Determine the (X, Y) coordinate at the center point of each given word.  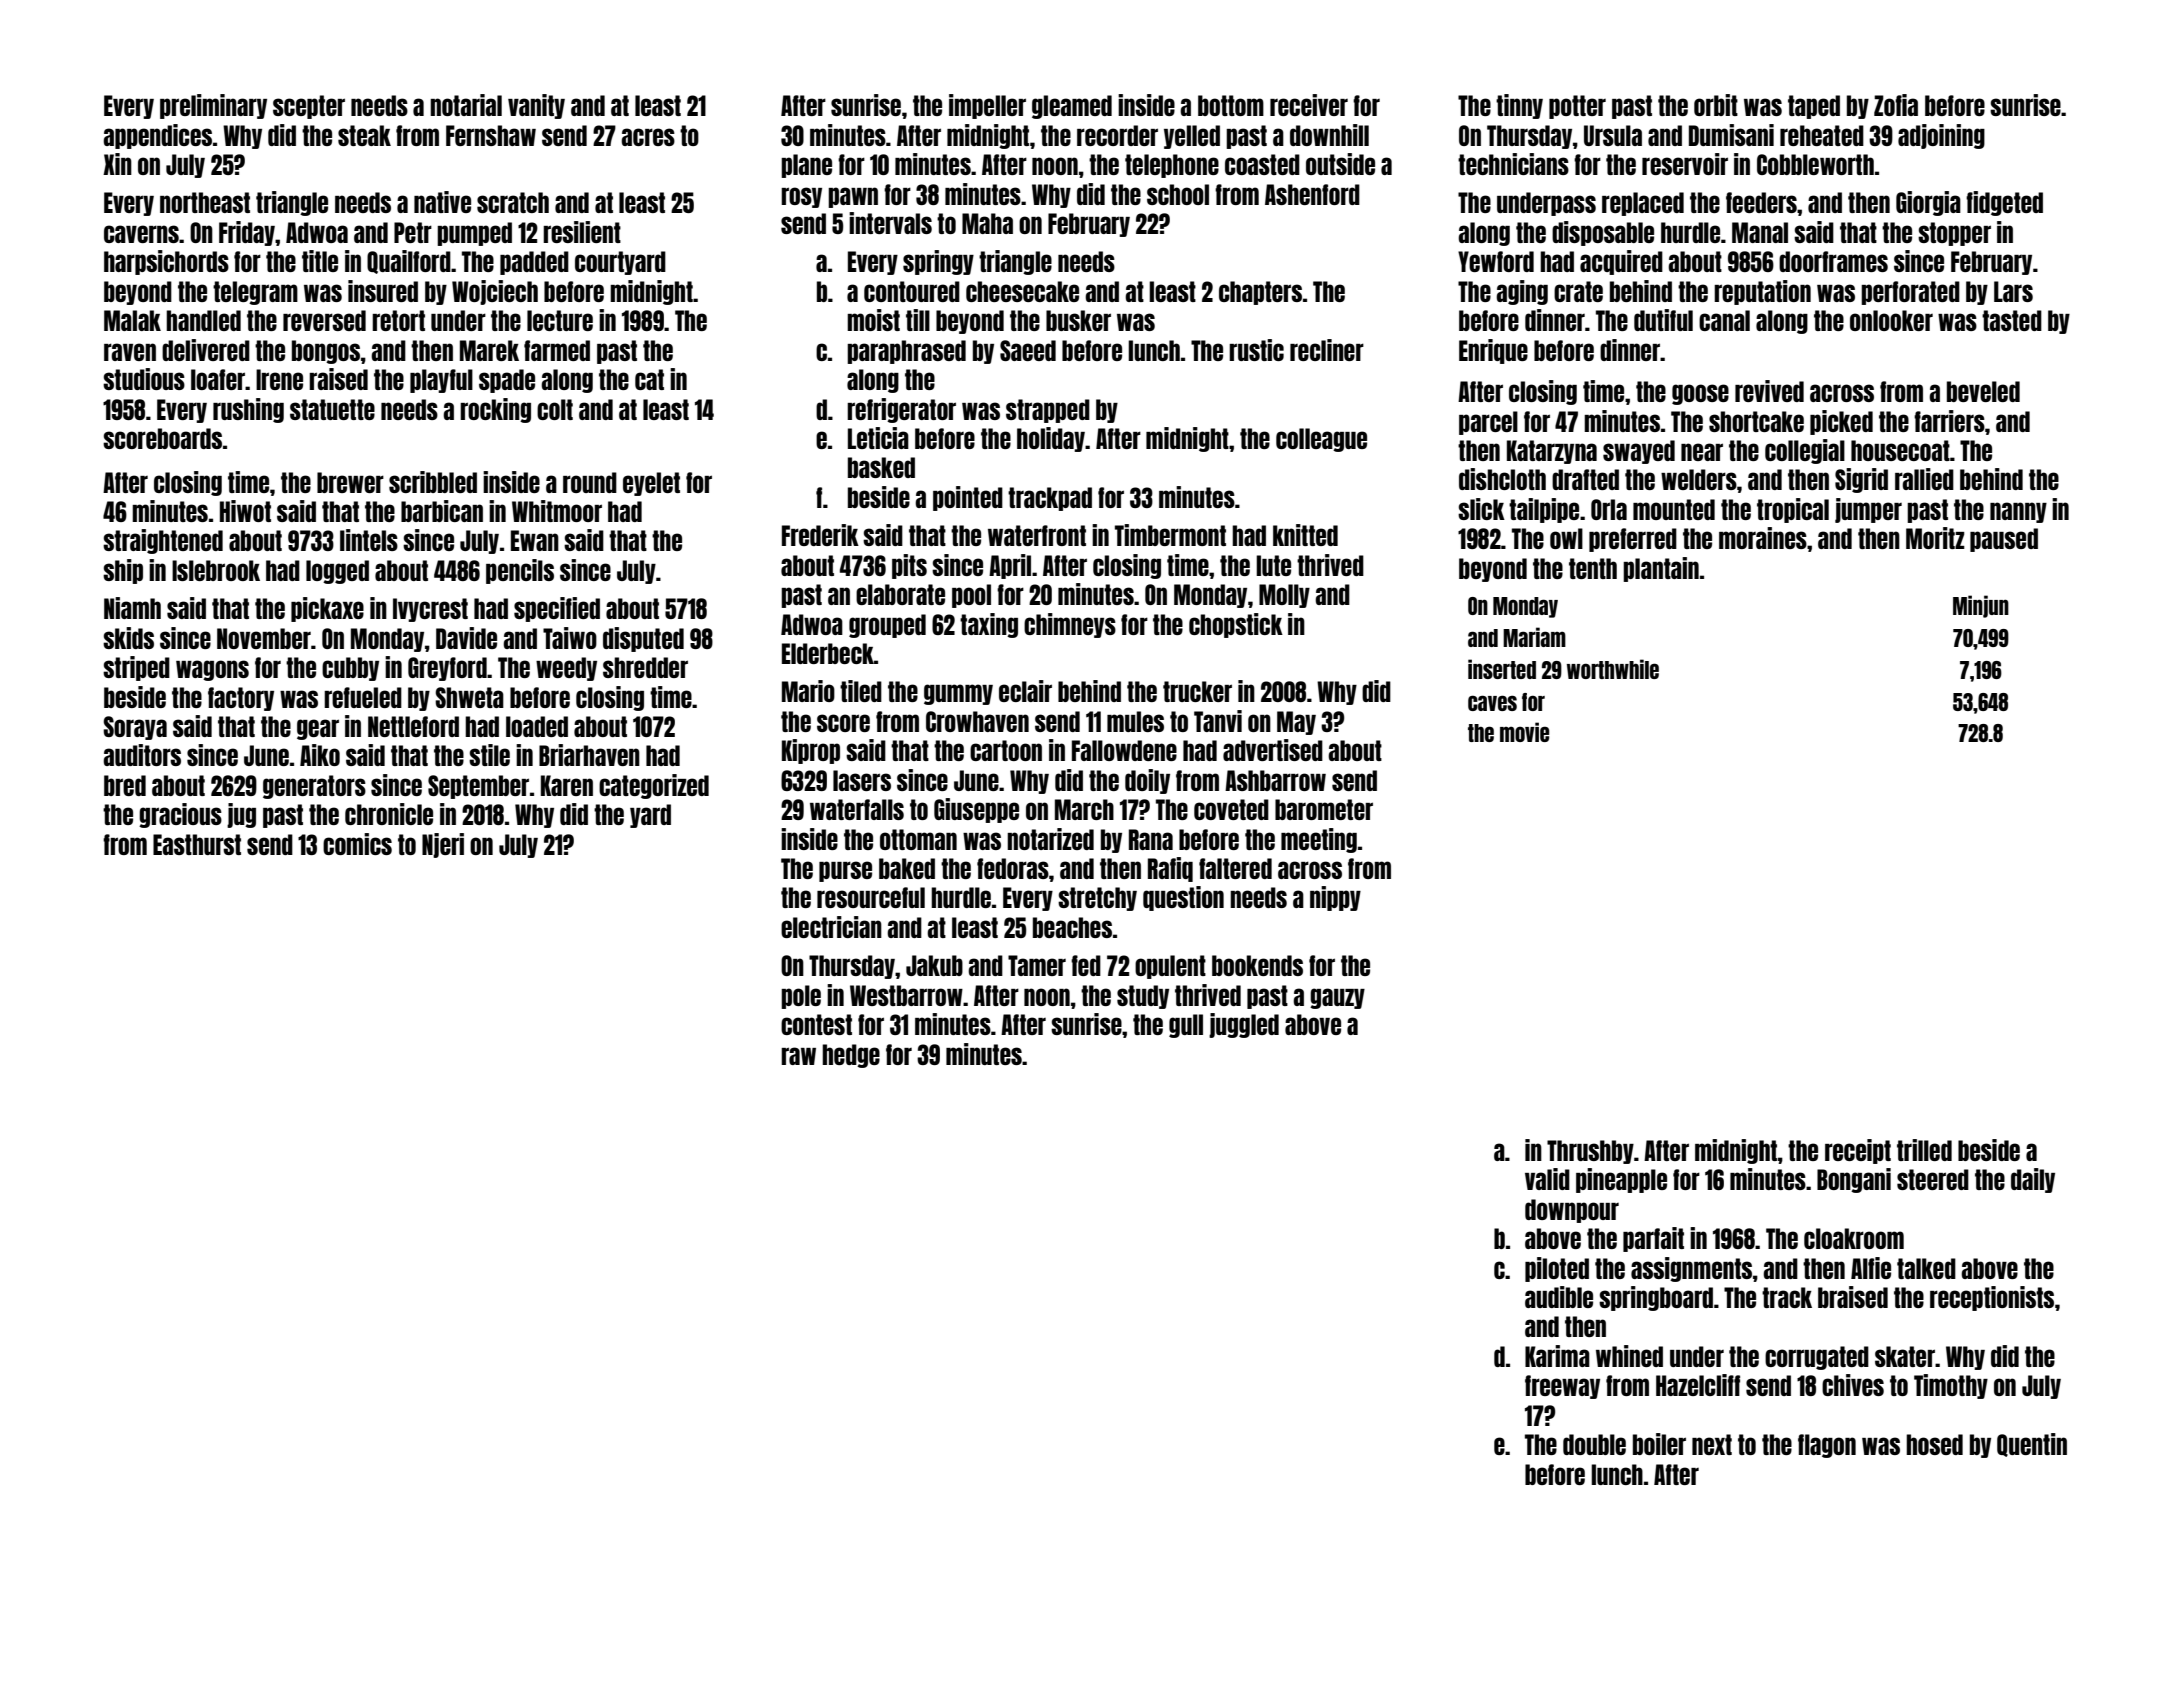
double (1594, 1444)
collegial (1805, 451)
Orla (1609, 509)
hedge (851, 1056)
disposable (1603, 233)
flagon (1827, 1446)
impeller (987, 106)
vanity (536, 106)
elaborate (900, 594)
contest (816, 1024)
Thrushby (1590, 1152)
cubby (350, 669)
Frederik (820, 535)
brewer (350, 482)
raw (798, 1056)
